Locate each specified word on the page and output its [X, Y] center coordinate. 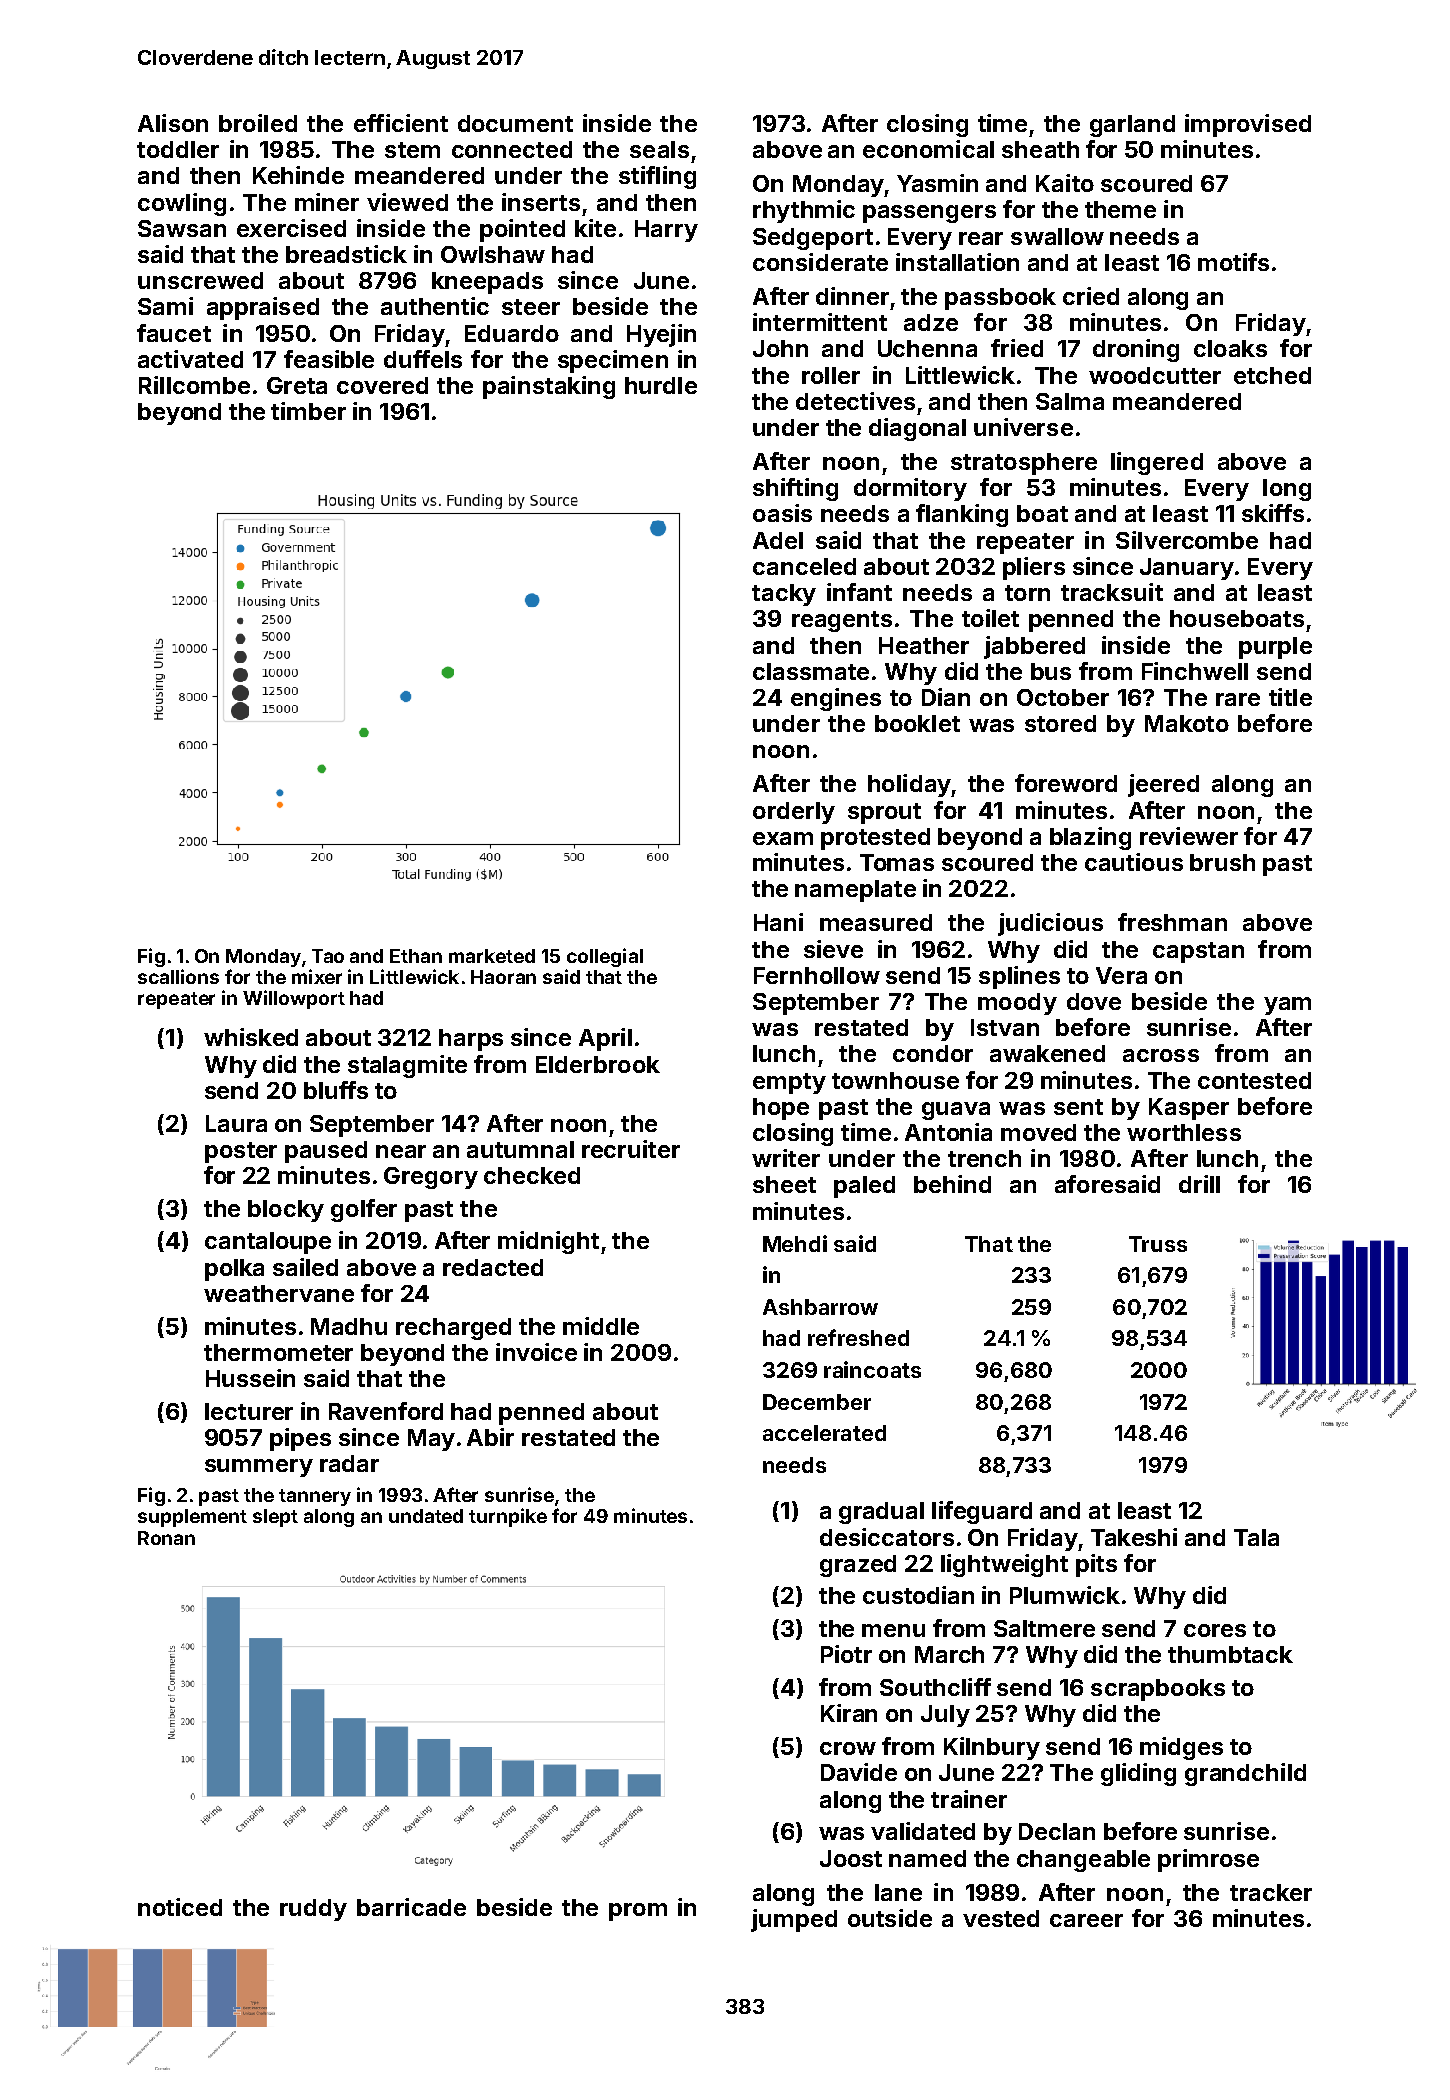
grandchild [1245, 1774]
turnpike [508, 1517]
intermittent [820, 322]
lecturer [249, 1411]
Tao [328, 956]
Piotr [846, 1654]
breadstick [346, 254]
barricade [411, 1907]
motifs [1233, 262]
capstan [1198, 952]
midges [1181, 1748]
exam [783, 838]
